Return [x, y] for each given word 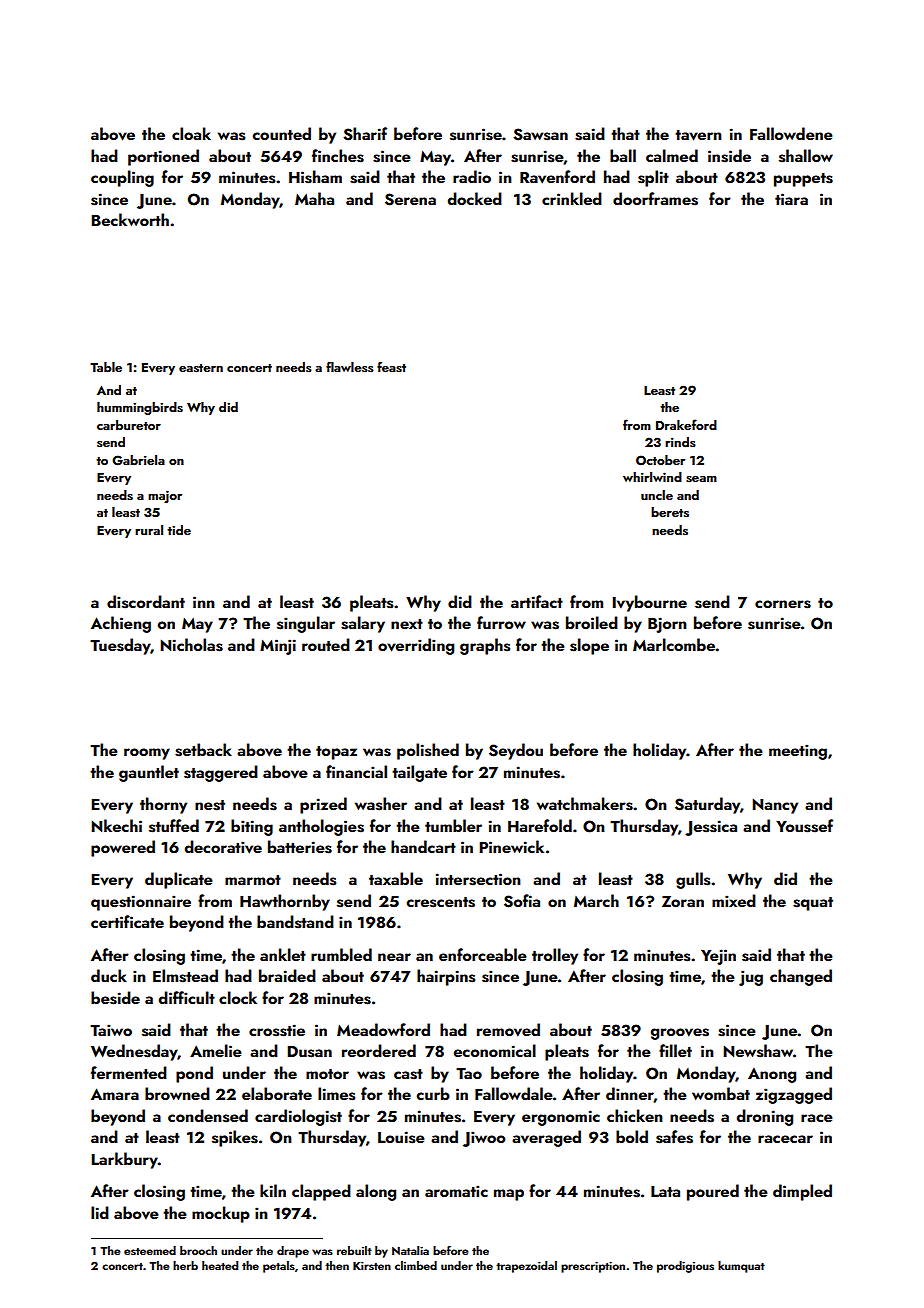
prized [323, 805]
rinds [680, 442]
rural [149, 530]
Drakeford [686, 424]
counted [281, 133]
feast [391, 367]
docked [475, 198]
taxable [396, 878]
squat [813, 904]
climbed [416, 1265]
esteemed [150, 1250]
